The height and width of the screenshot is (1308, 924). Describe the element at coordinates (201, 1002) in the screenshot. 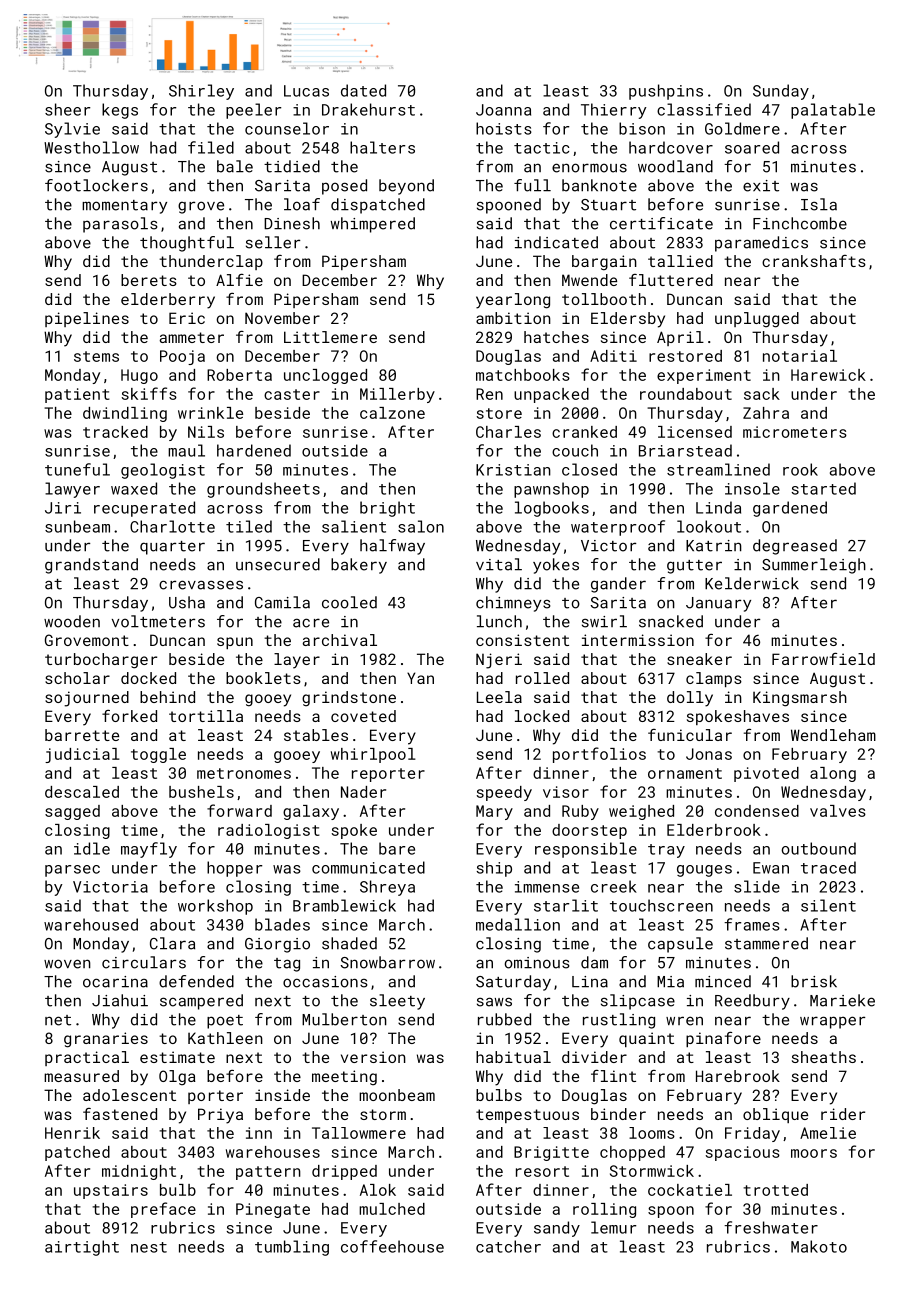

I see `scampered` at that location.
